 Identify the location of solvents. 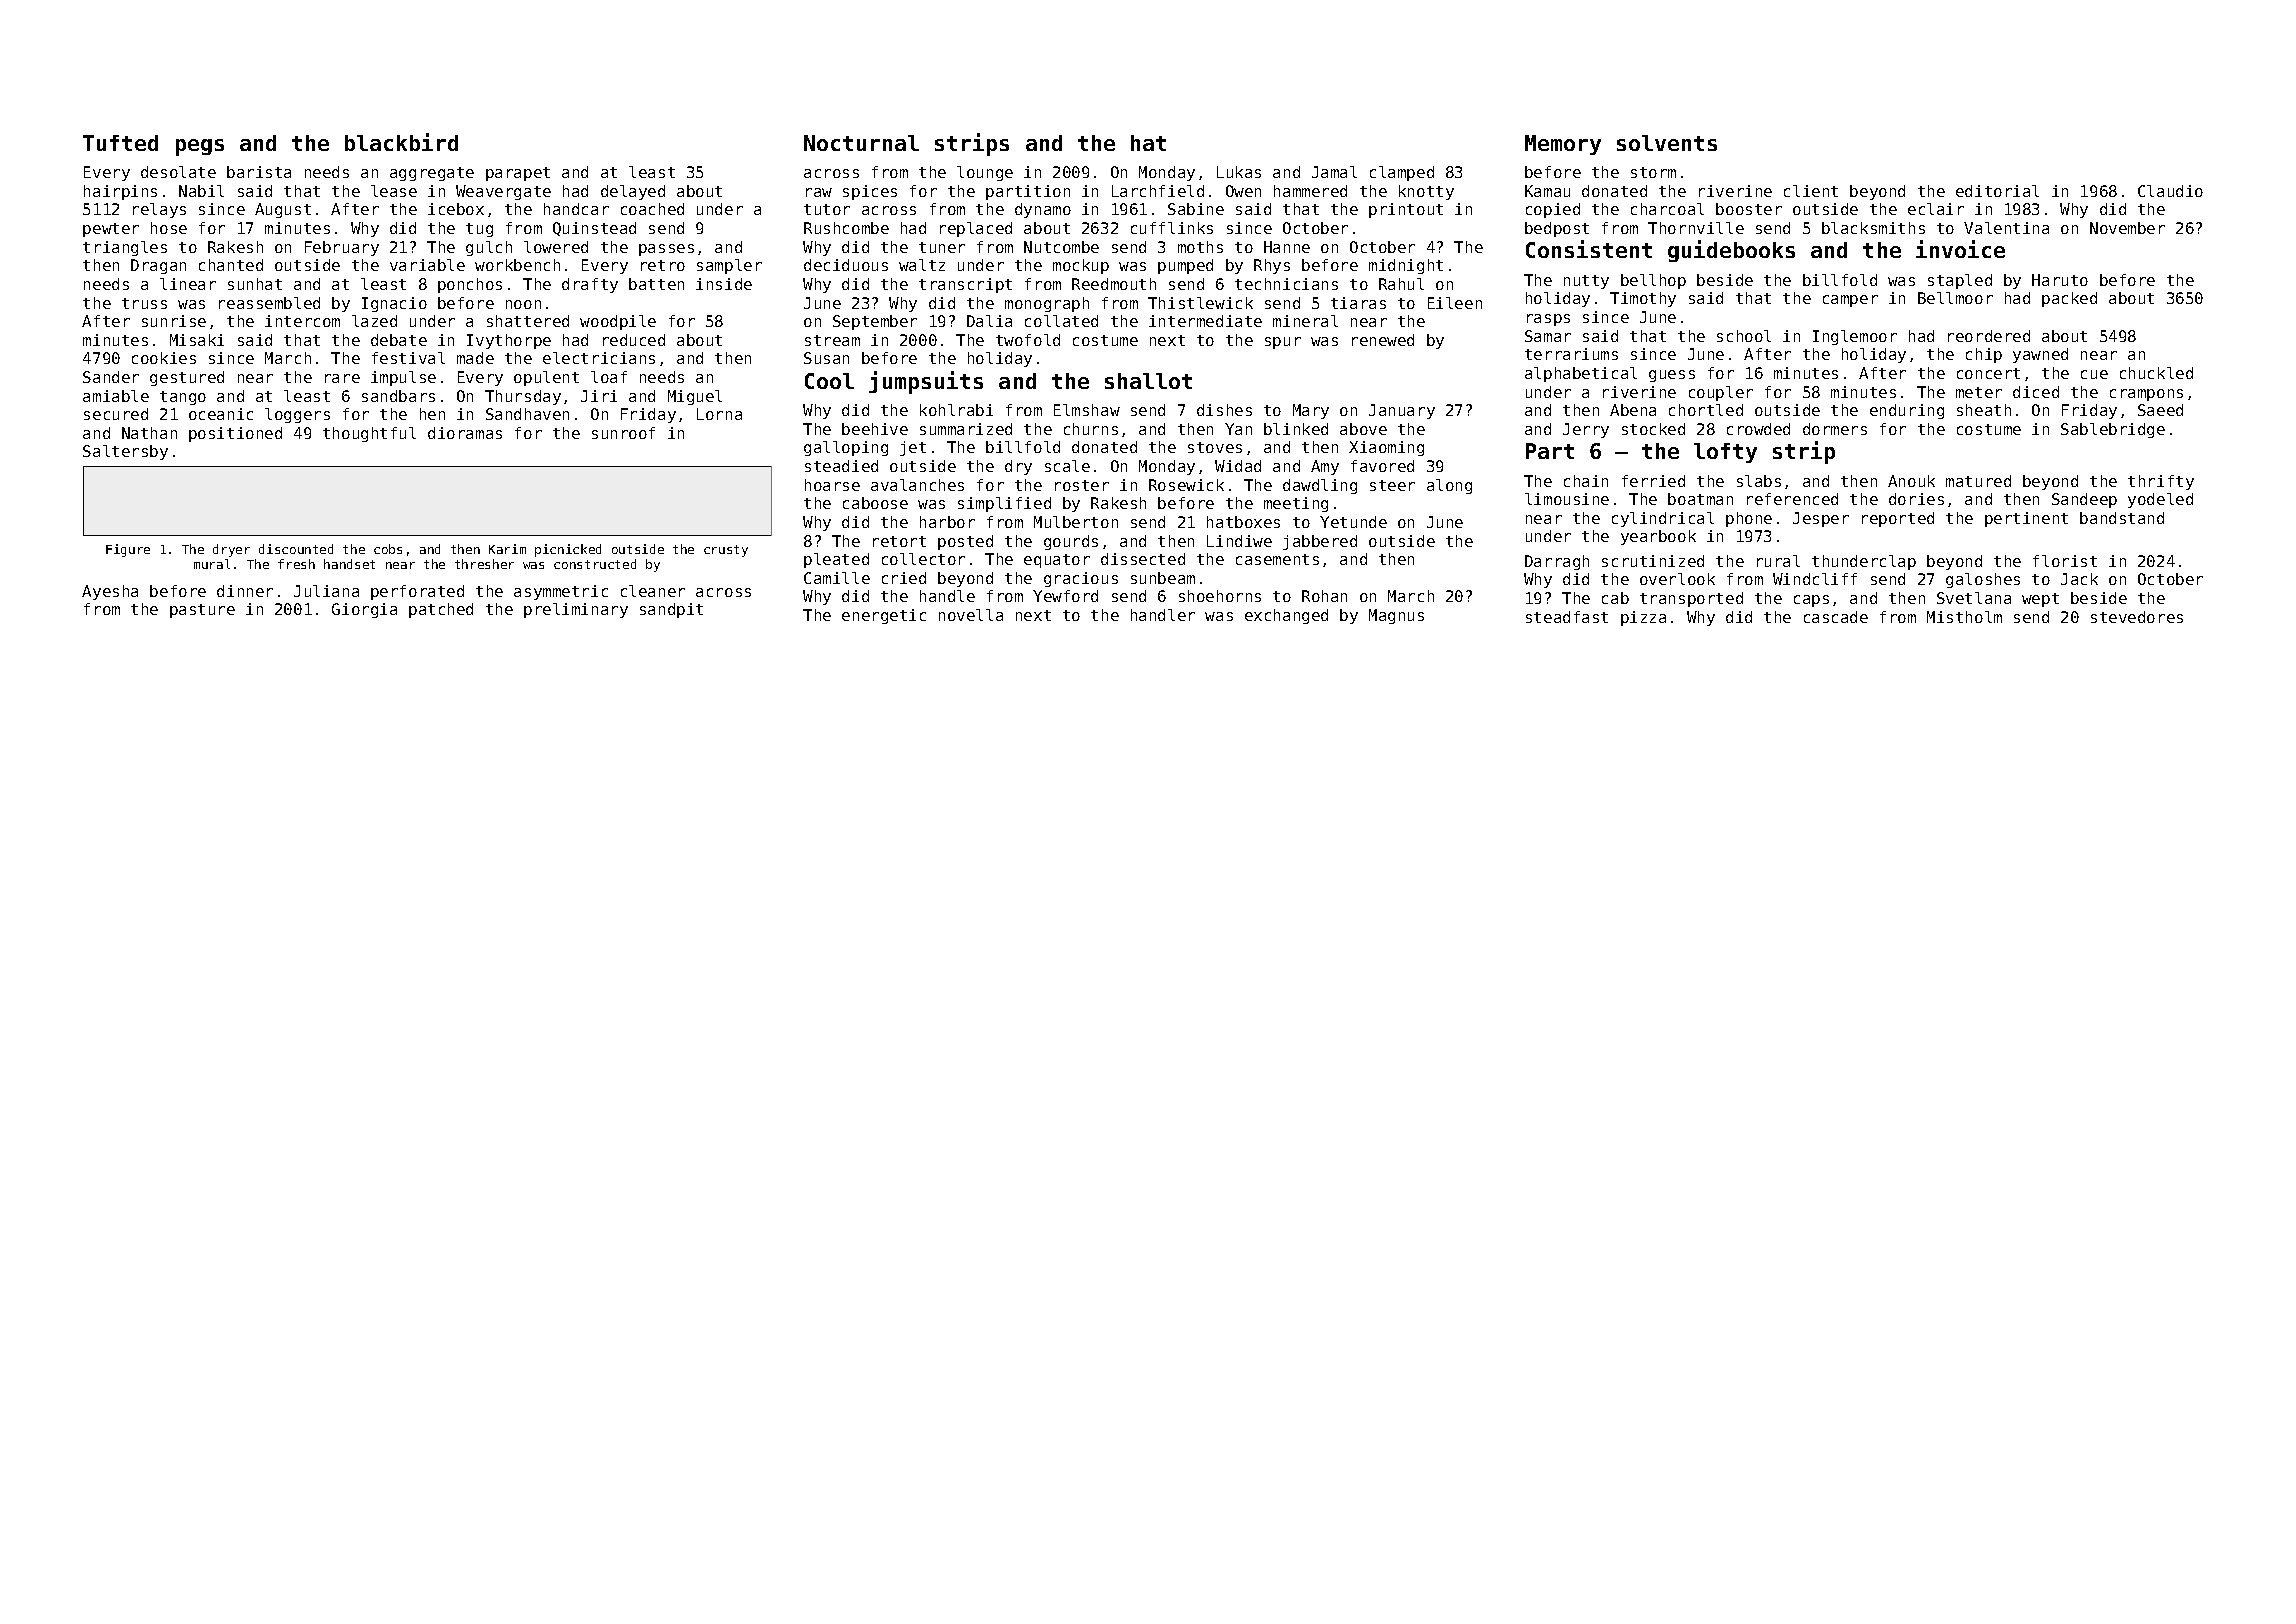
(1667, 143).
